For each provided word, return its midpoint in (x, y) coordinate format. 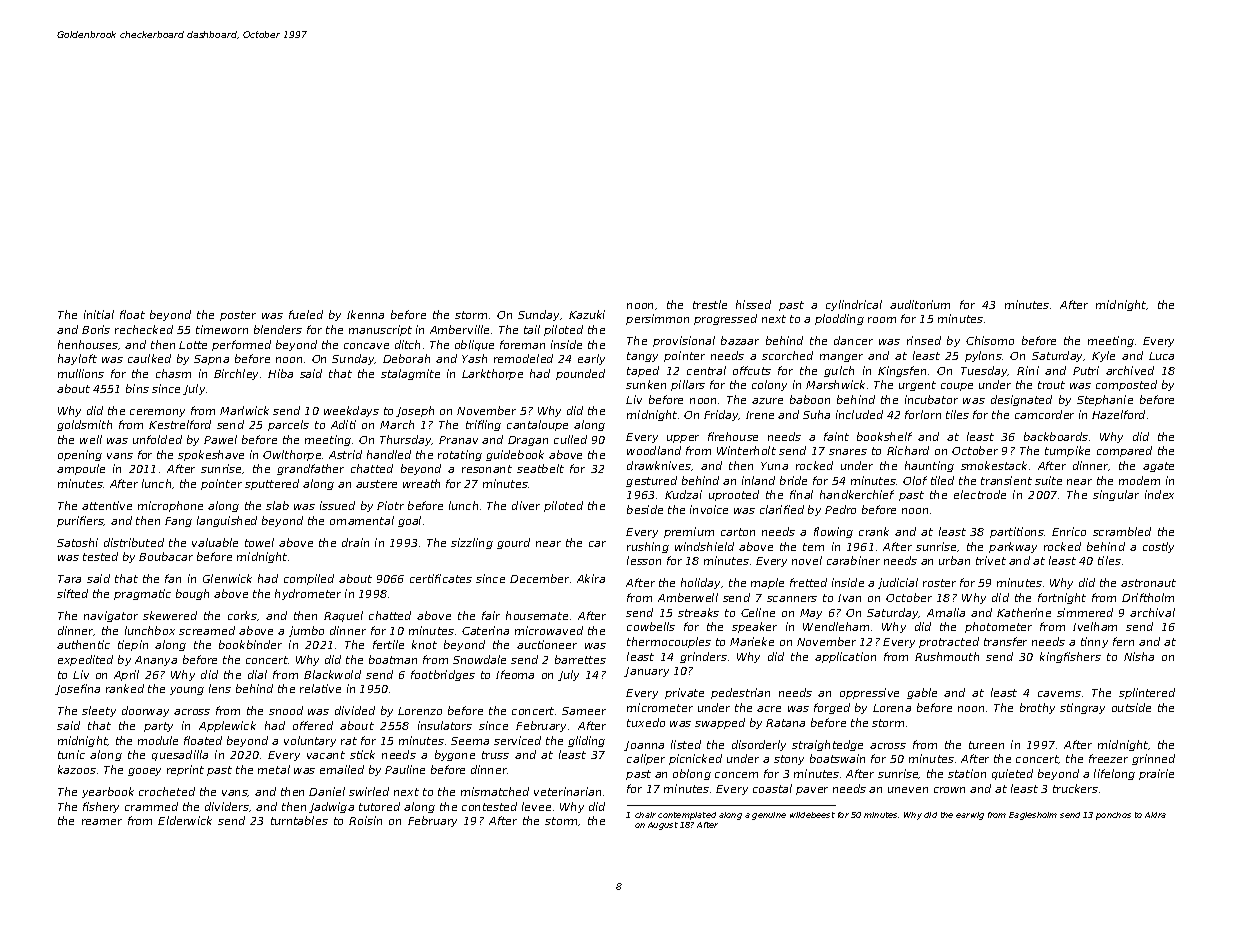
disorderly (759, 745)
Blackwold (332, 674)
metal (274, 769)
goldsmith (84, 425)
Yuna (774, 466)
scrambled (1122, 531)
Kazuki (587, 314)
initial (99, 314)
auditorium (920, 304)
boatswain (837, 758)
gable (922, 693)
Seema (470, 741)
